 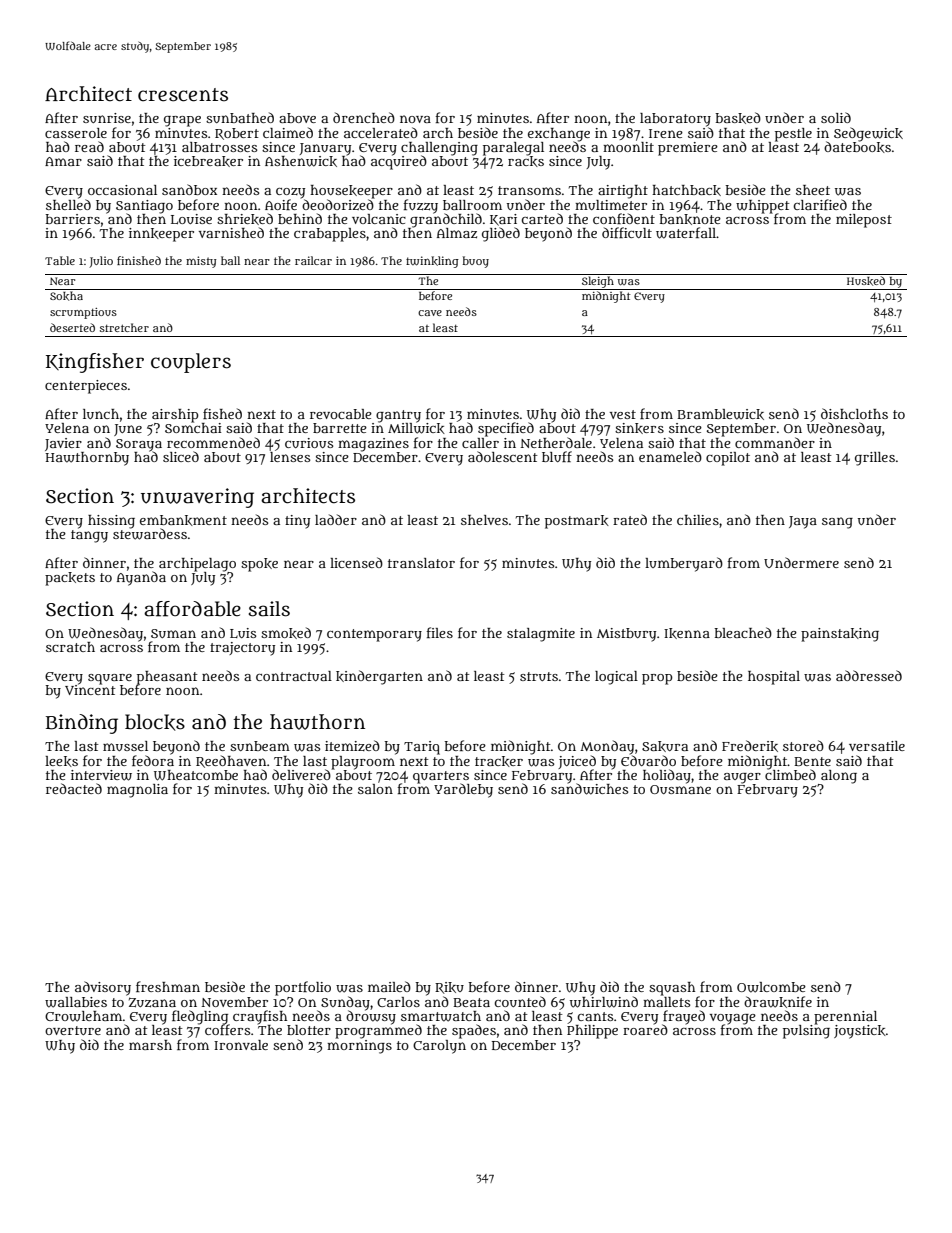 I want to click on twinkling, so click(x=432, y=262).
